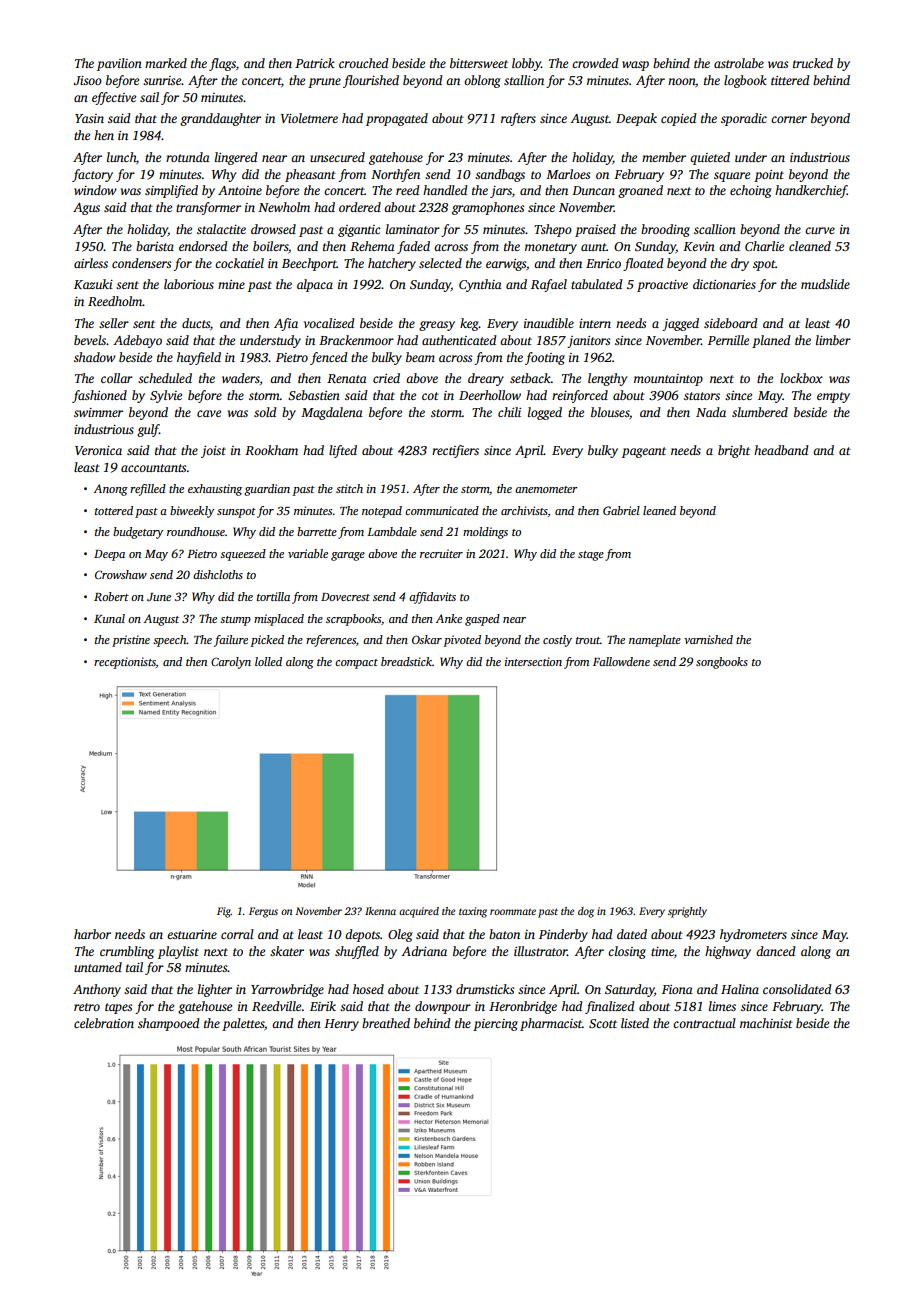 This page has width=924, height=1308. I want to click on flags, so click(222, 64).
